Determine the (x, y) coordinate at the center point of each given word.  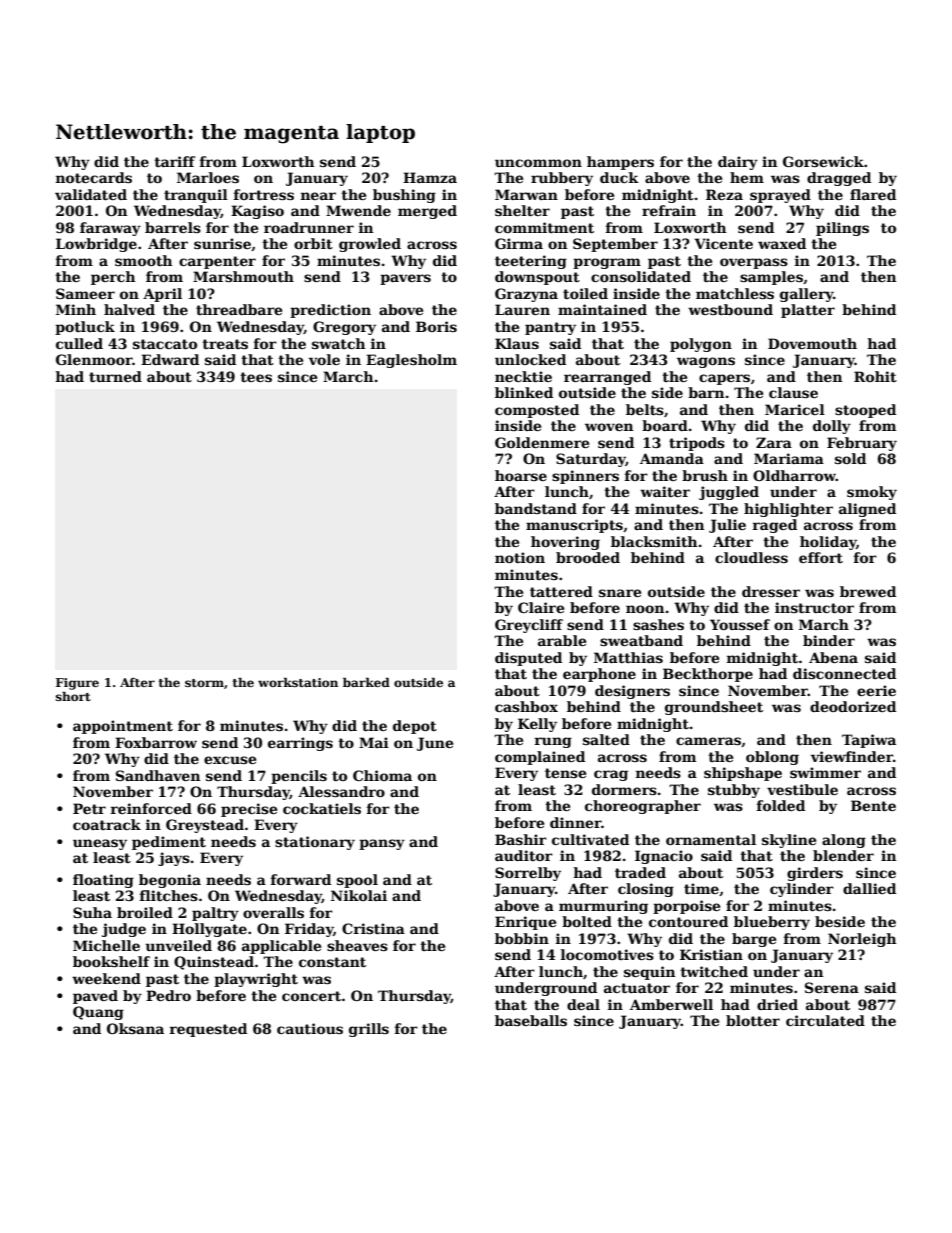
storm (204, 683)
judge (124, 930)
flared (873, 194)
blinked (524, 392)
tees (256, 377)
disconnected (844, 673)
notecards (94, 177)
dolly (832, 427)
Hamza (430, 177)
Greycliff (529, 626)
